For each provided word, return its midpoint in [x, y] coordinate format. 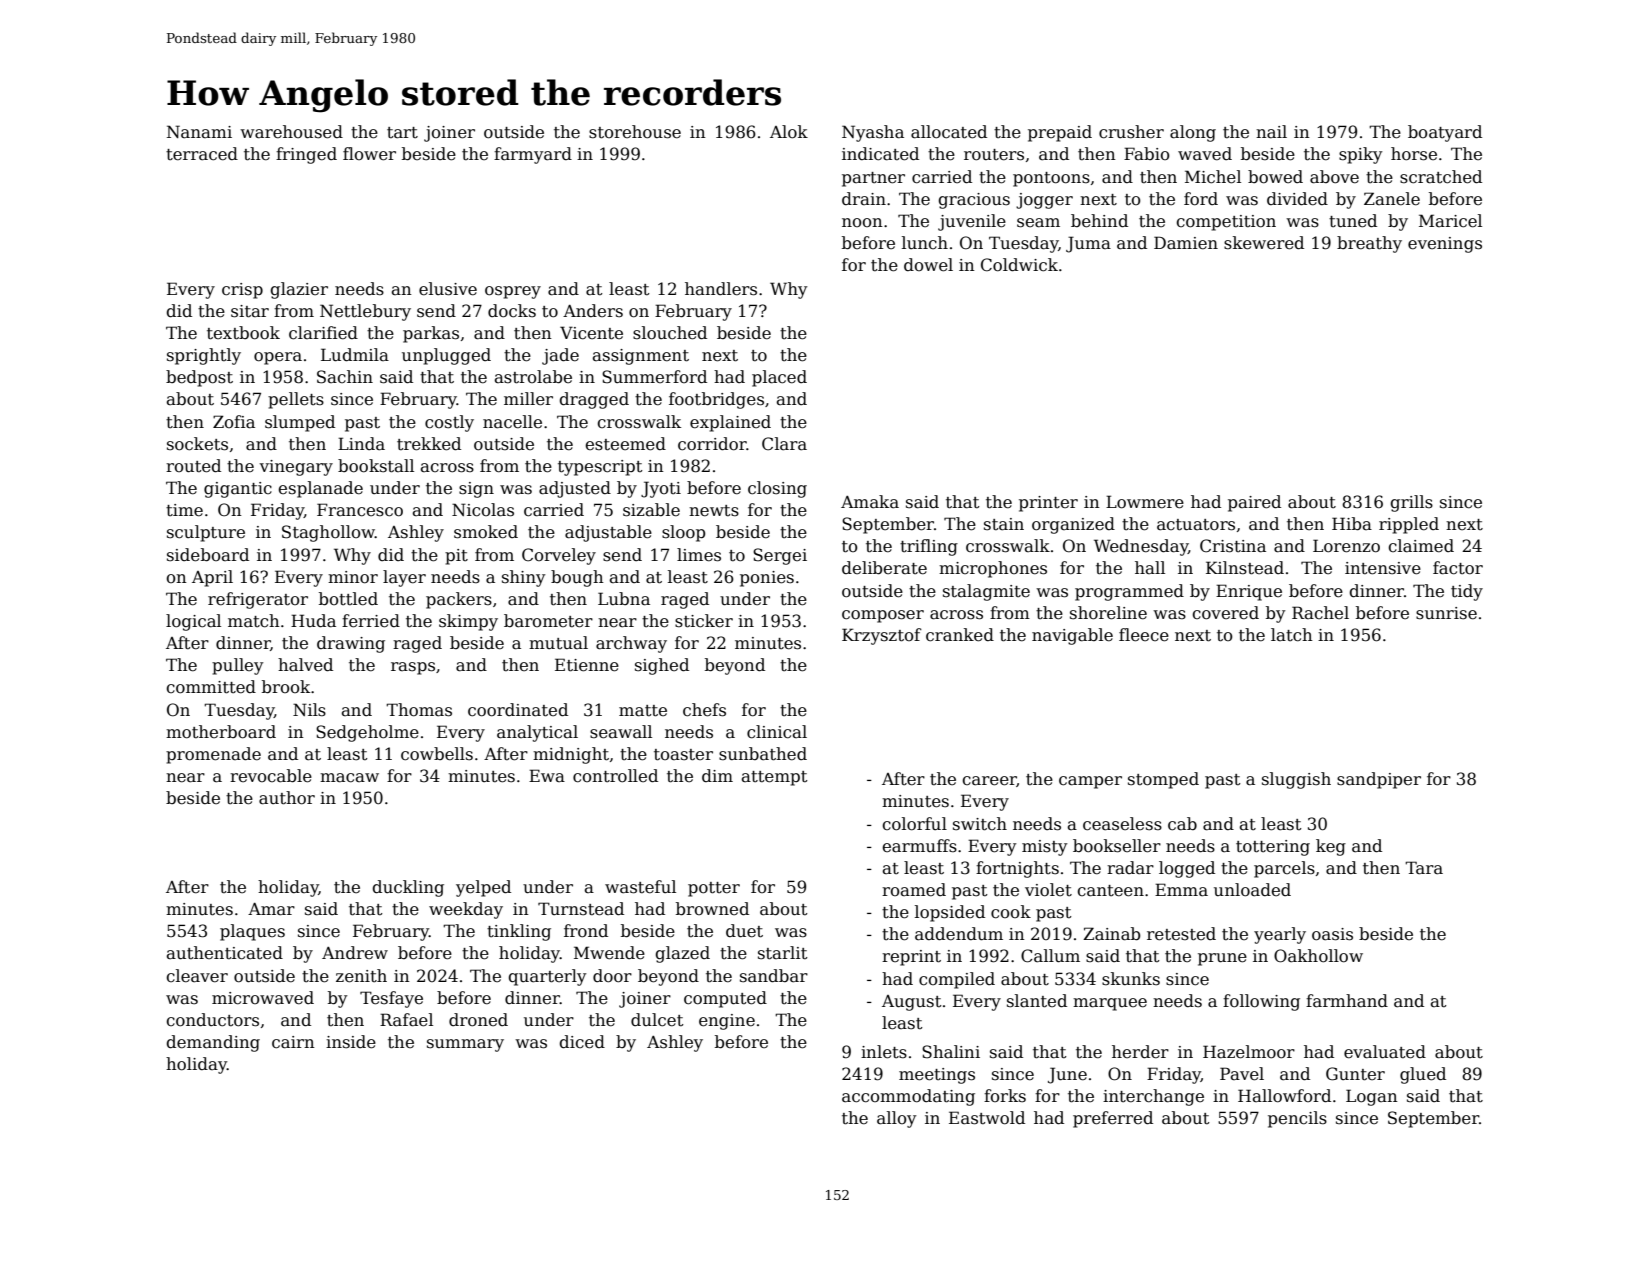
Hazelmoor [1249, 1052]
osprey [513, 292]
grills [1411, 503]
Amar [271, 909]
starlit [782, 953]
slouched [670, 333]
